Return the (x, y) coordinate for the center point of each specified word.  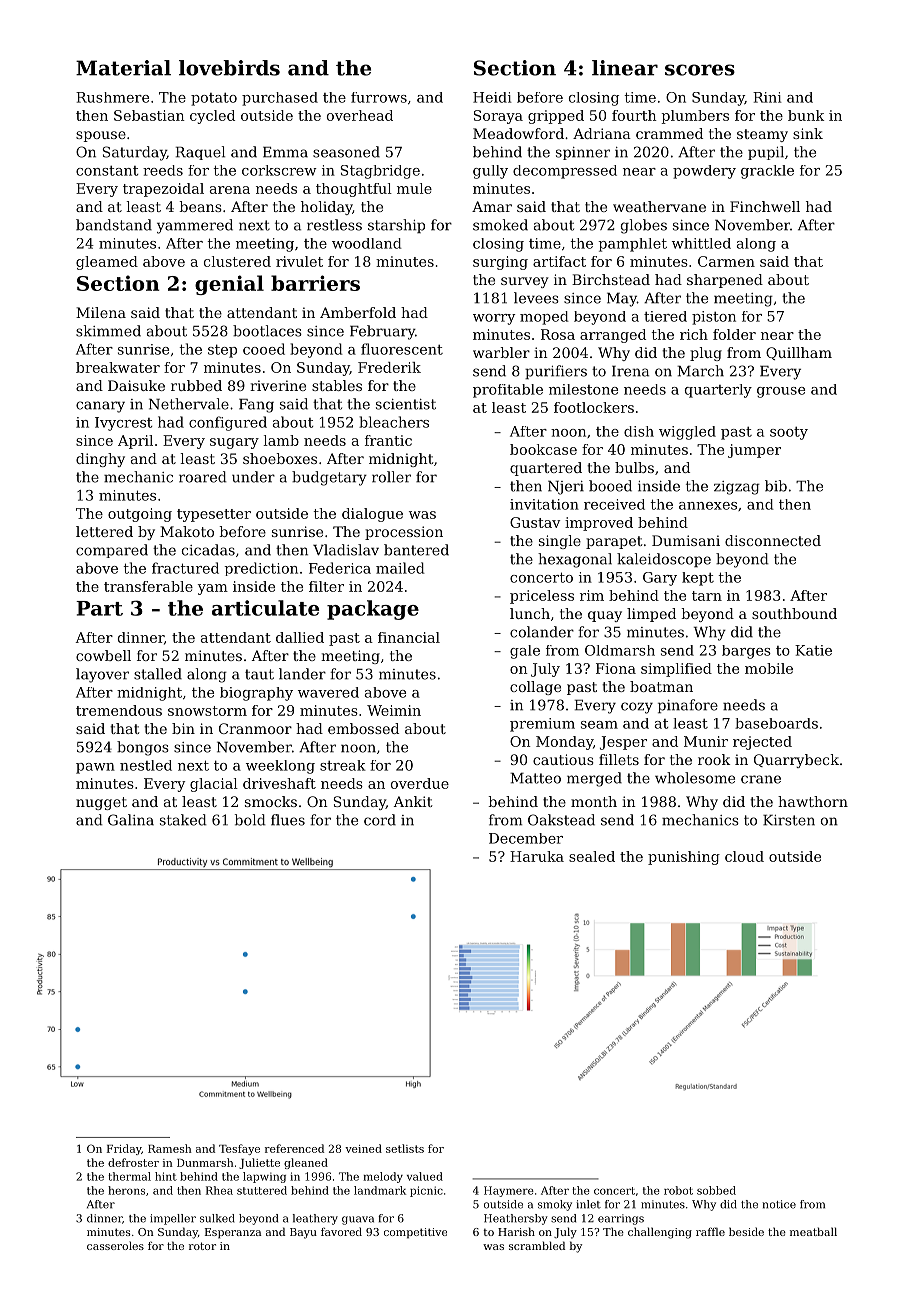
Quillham (799, 353)
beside (746, 1231)
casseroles (115, 1245)
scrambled (537, 1245)
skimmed (108, 331)
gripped (556, 117)
